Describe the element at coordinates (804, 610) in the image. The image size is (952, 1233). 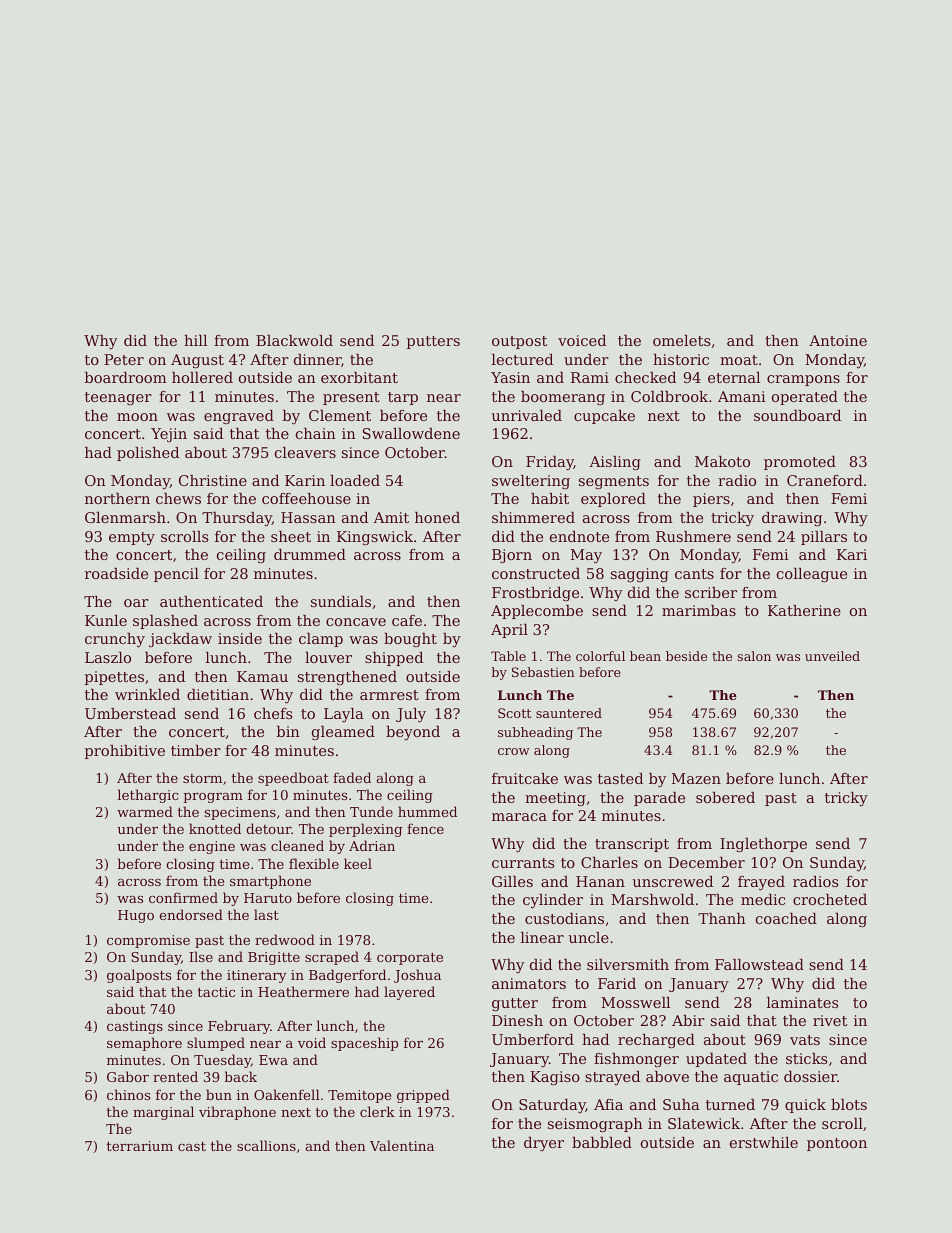
I see `Katherine` at that location.
